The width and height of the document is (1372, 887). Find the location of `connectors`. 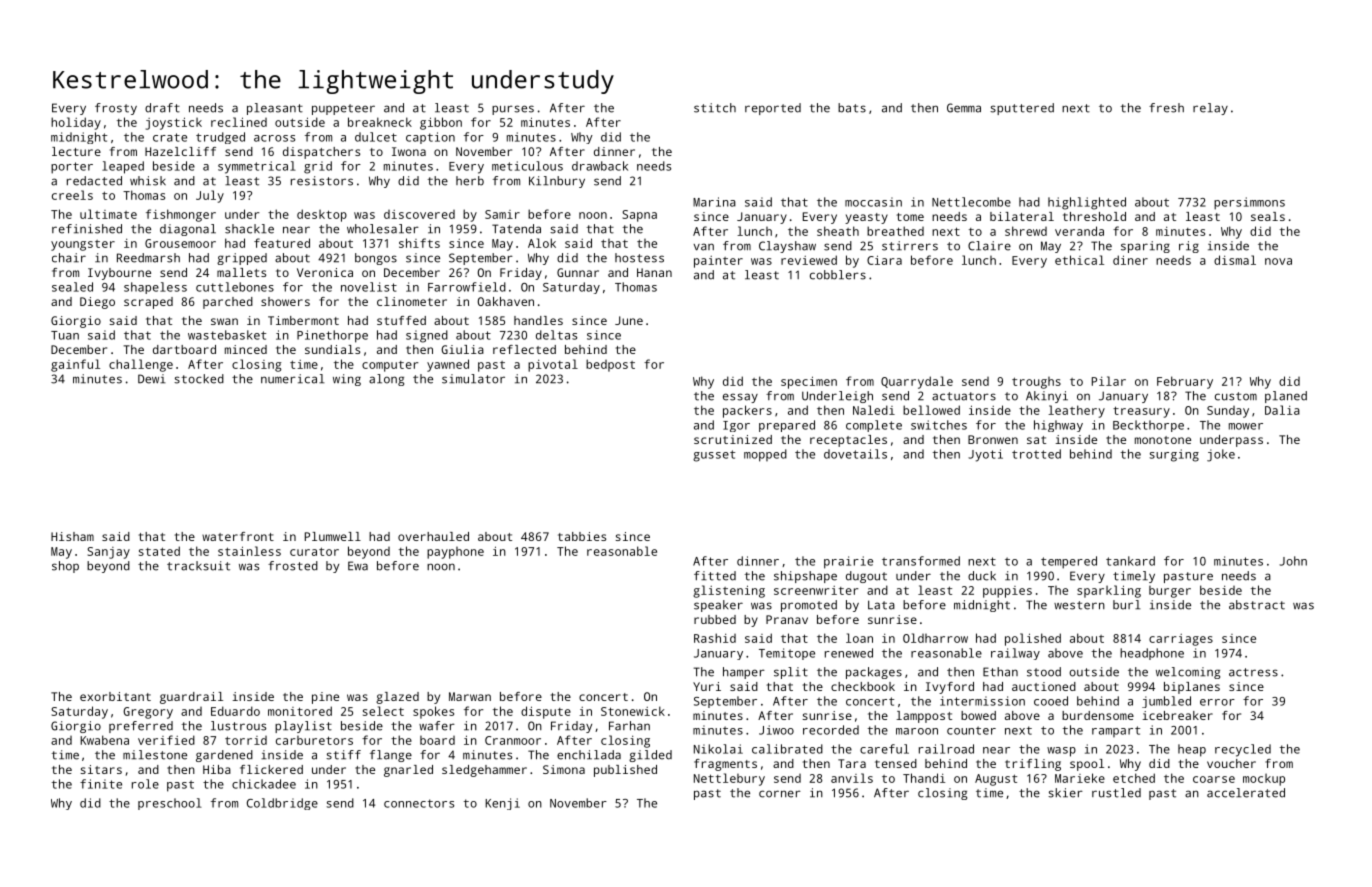

connectors is located at coordinates (419, 803).
